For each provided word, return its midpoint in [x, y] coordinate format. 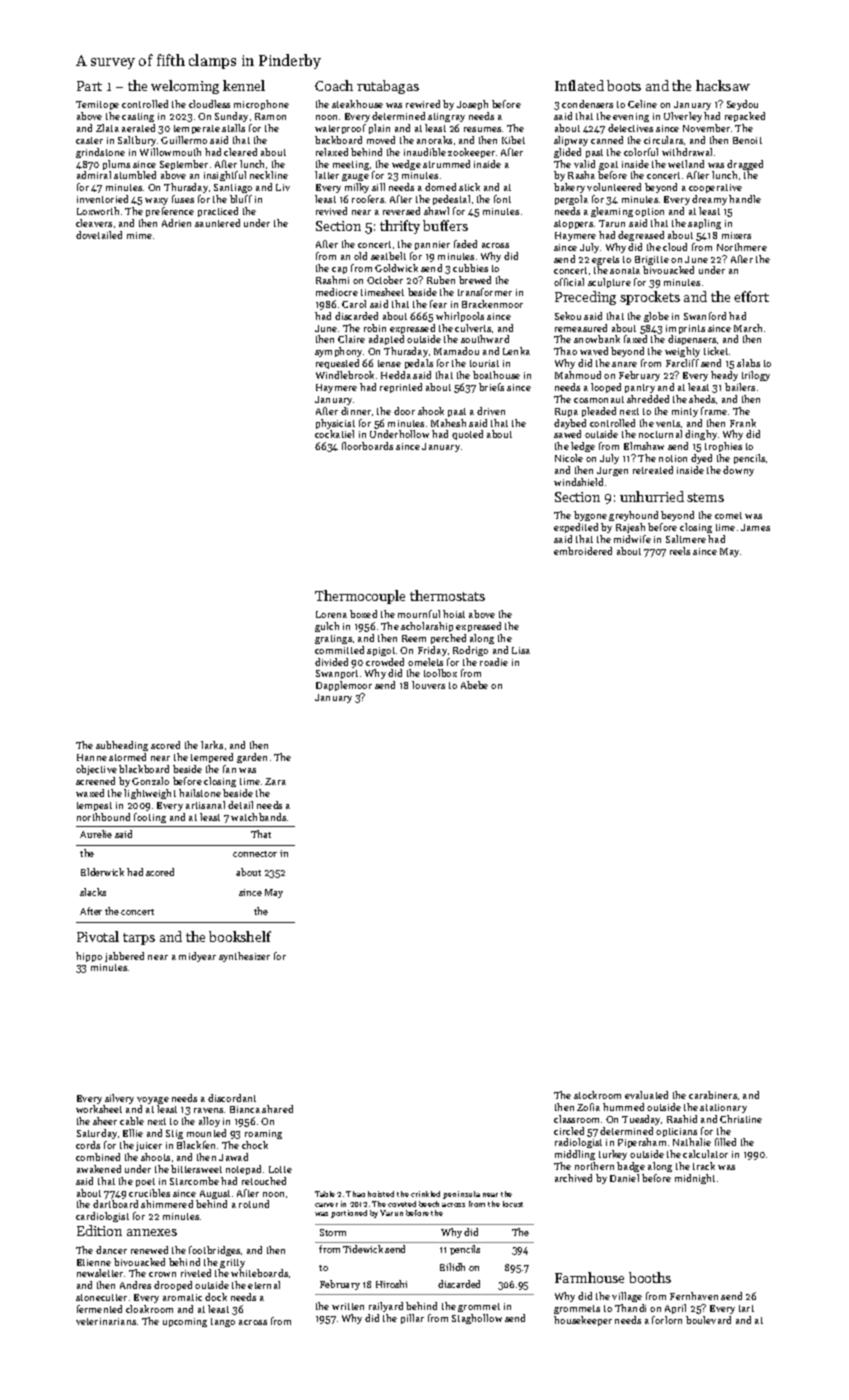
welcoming [185, 87]
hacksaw [723, 85]
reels [680, 551]
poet [145, 1182]
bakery [569, 188]
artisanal [205, 805]
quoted [467, 435]
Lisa [521, 650]
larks [212, 745]
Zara [275, 781]
